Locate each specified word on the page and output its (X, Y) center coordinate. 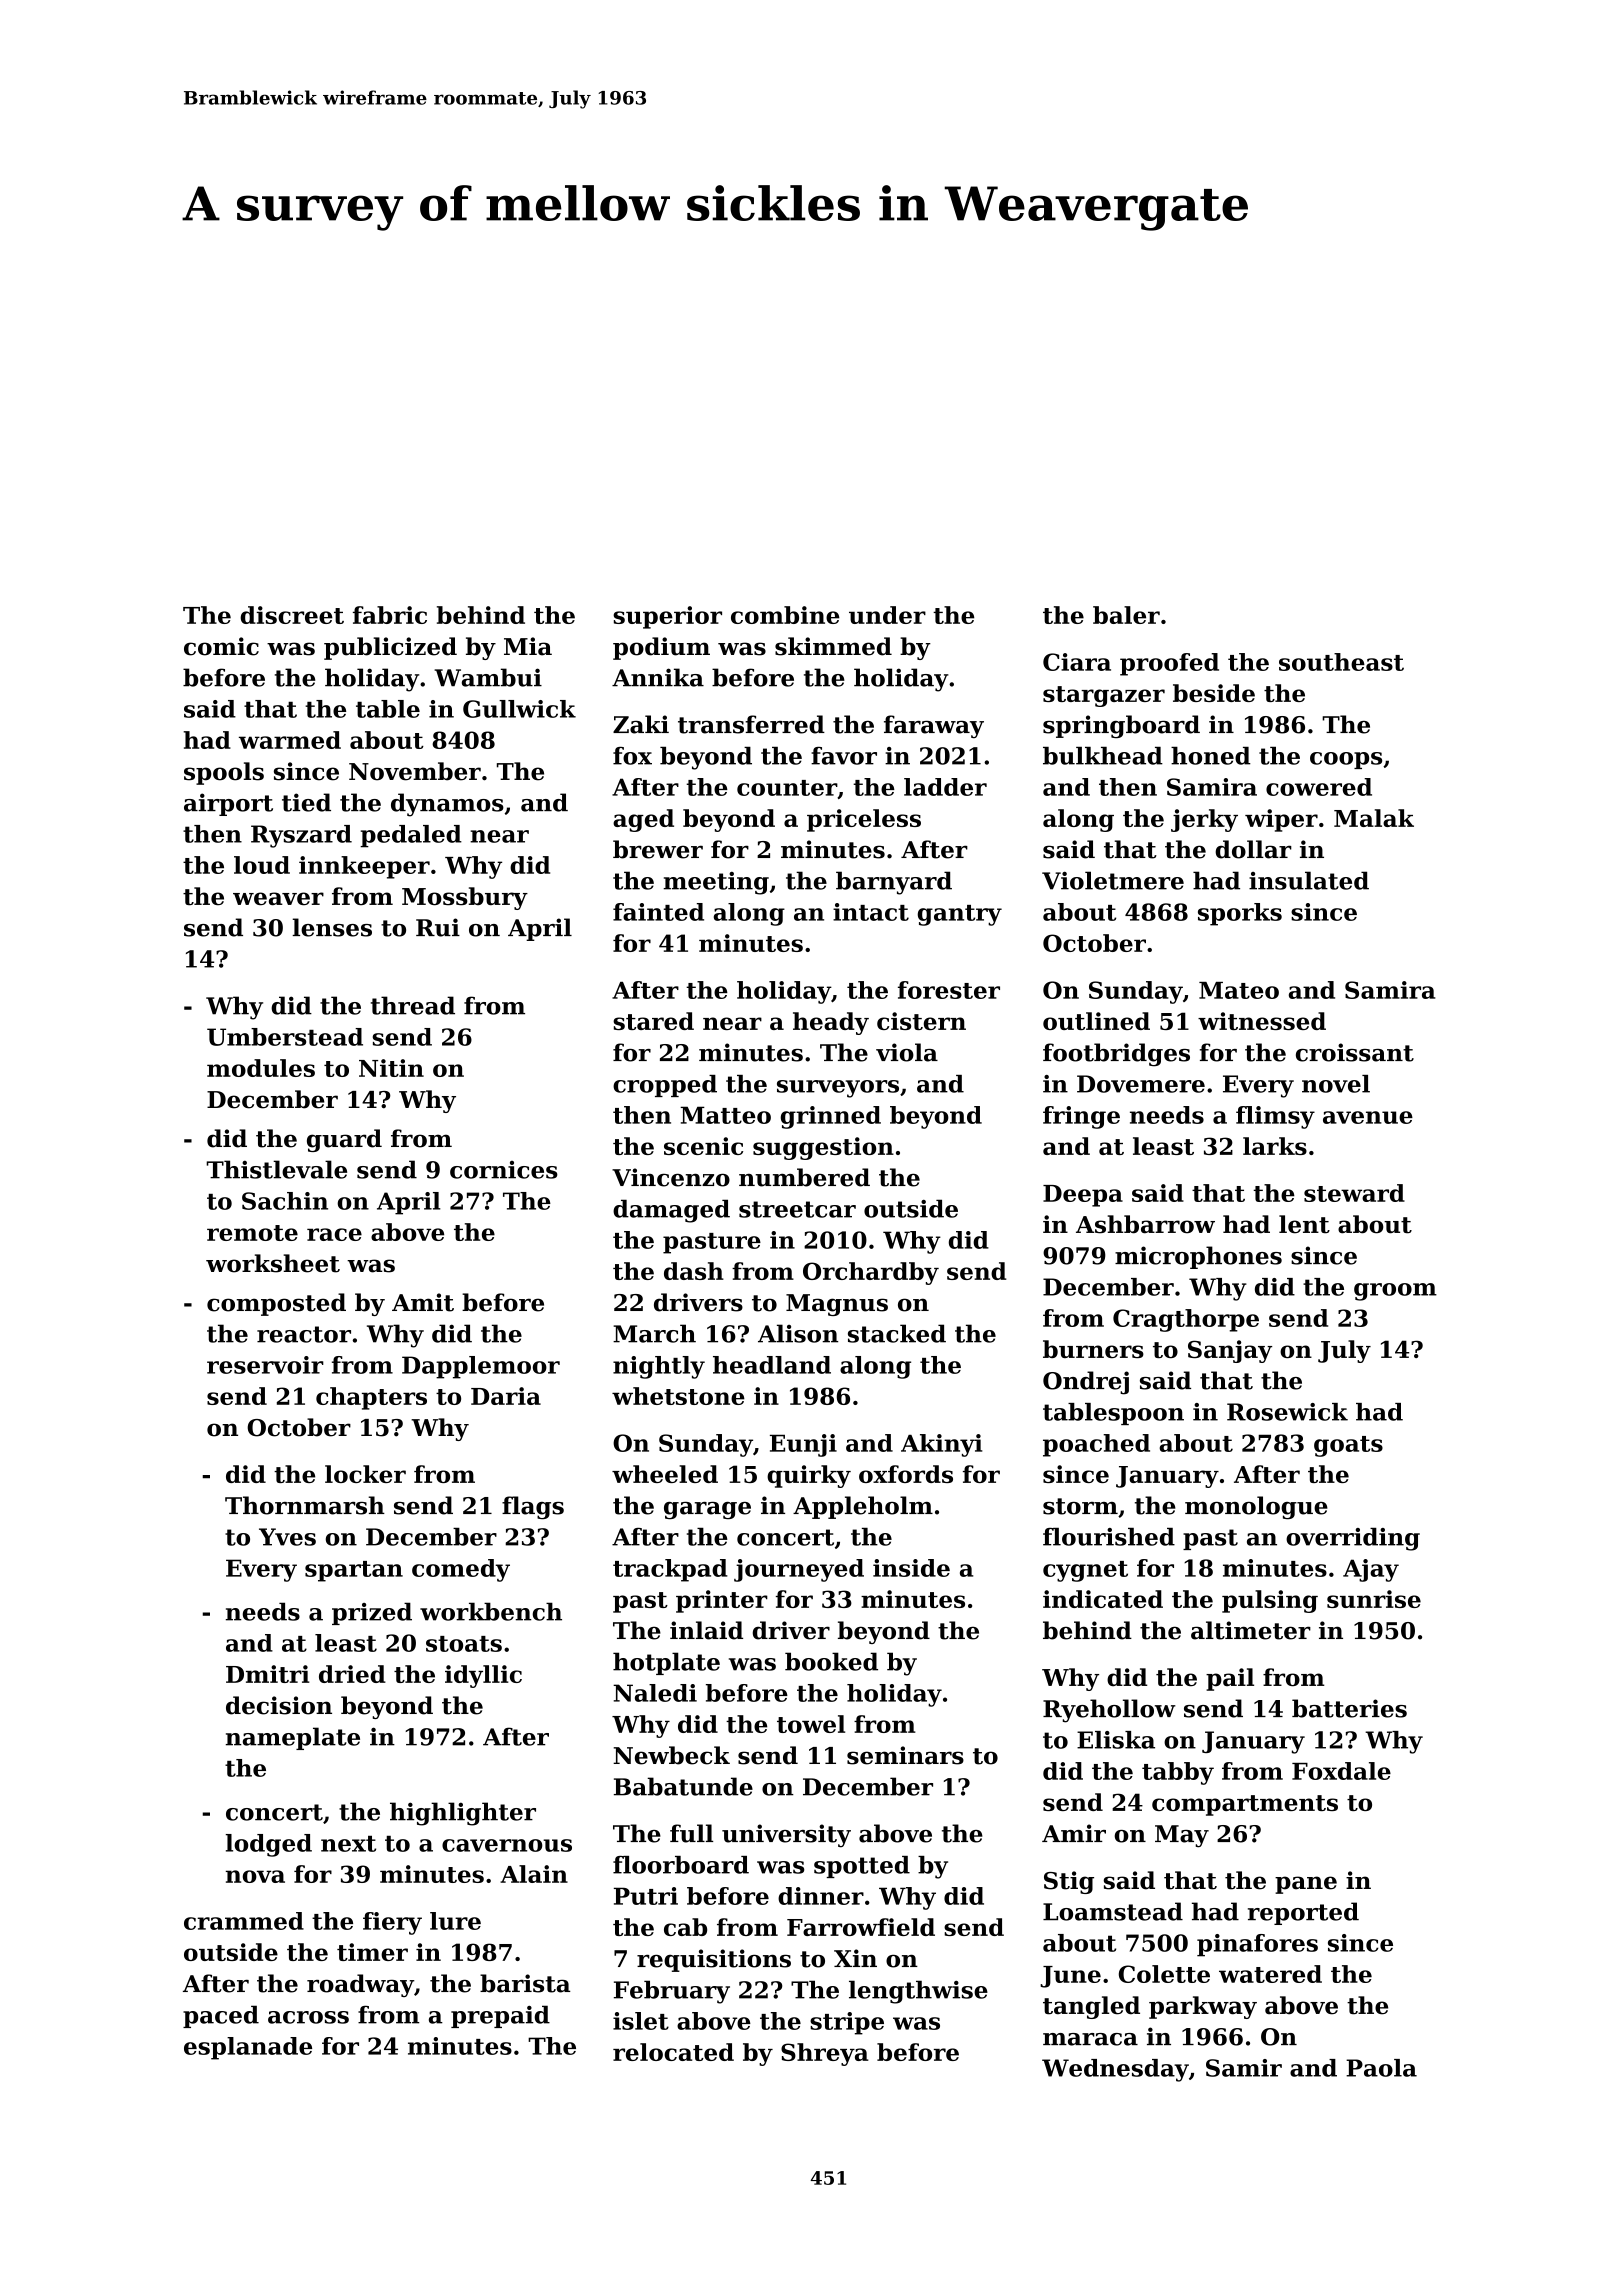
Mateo (1239, 990)
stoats (464, 1644)
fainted (658, 912)
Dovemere (1141, 1084)
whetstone (678, 1396)
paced (221, 2016)
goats (1348, 1446)
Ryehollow (1109, 1711)
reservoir (265, 1365)
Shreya (825, 2054)
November (415, 771)
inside (911, 1568)
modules (261, 1068)
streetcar (797, 1209)
